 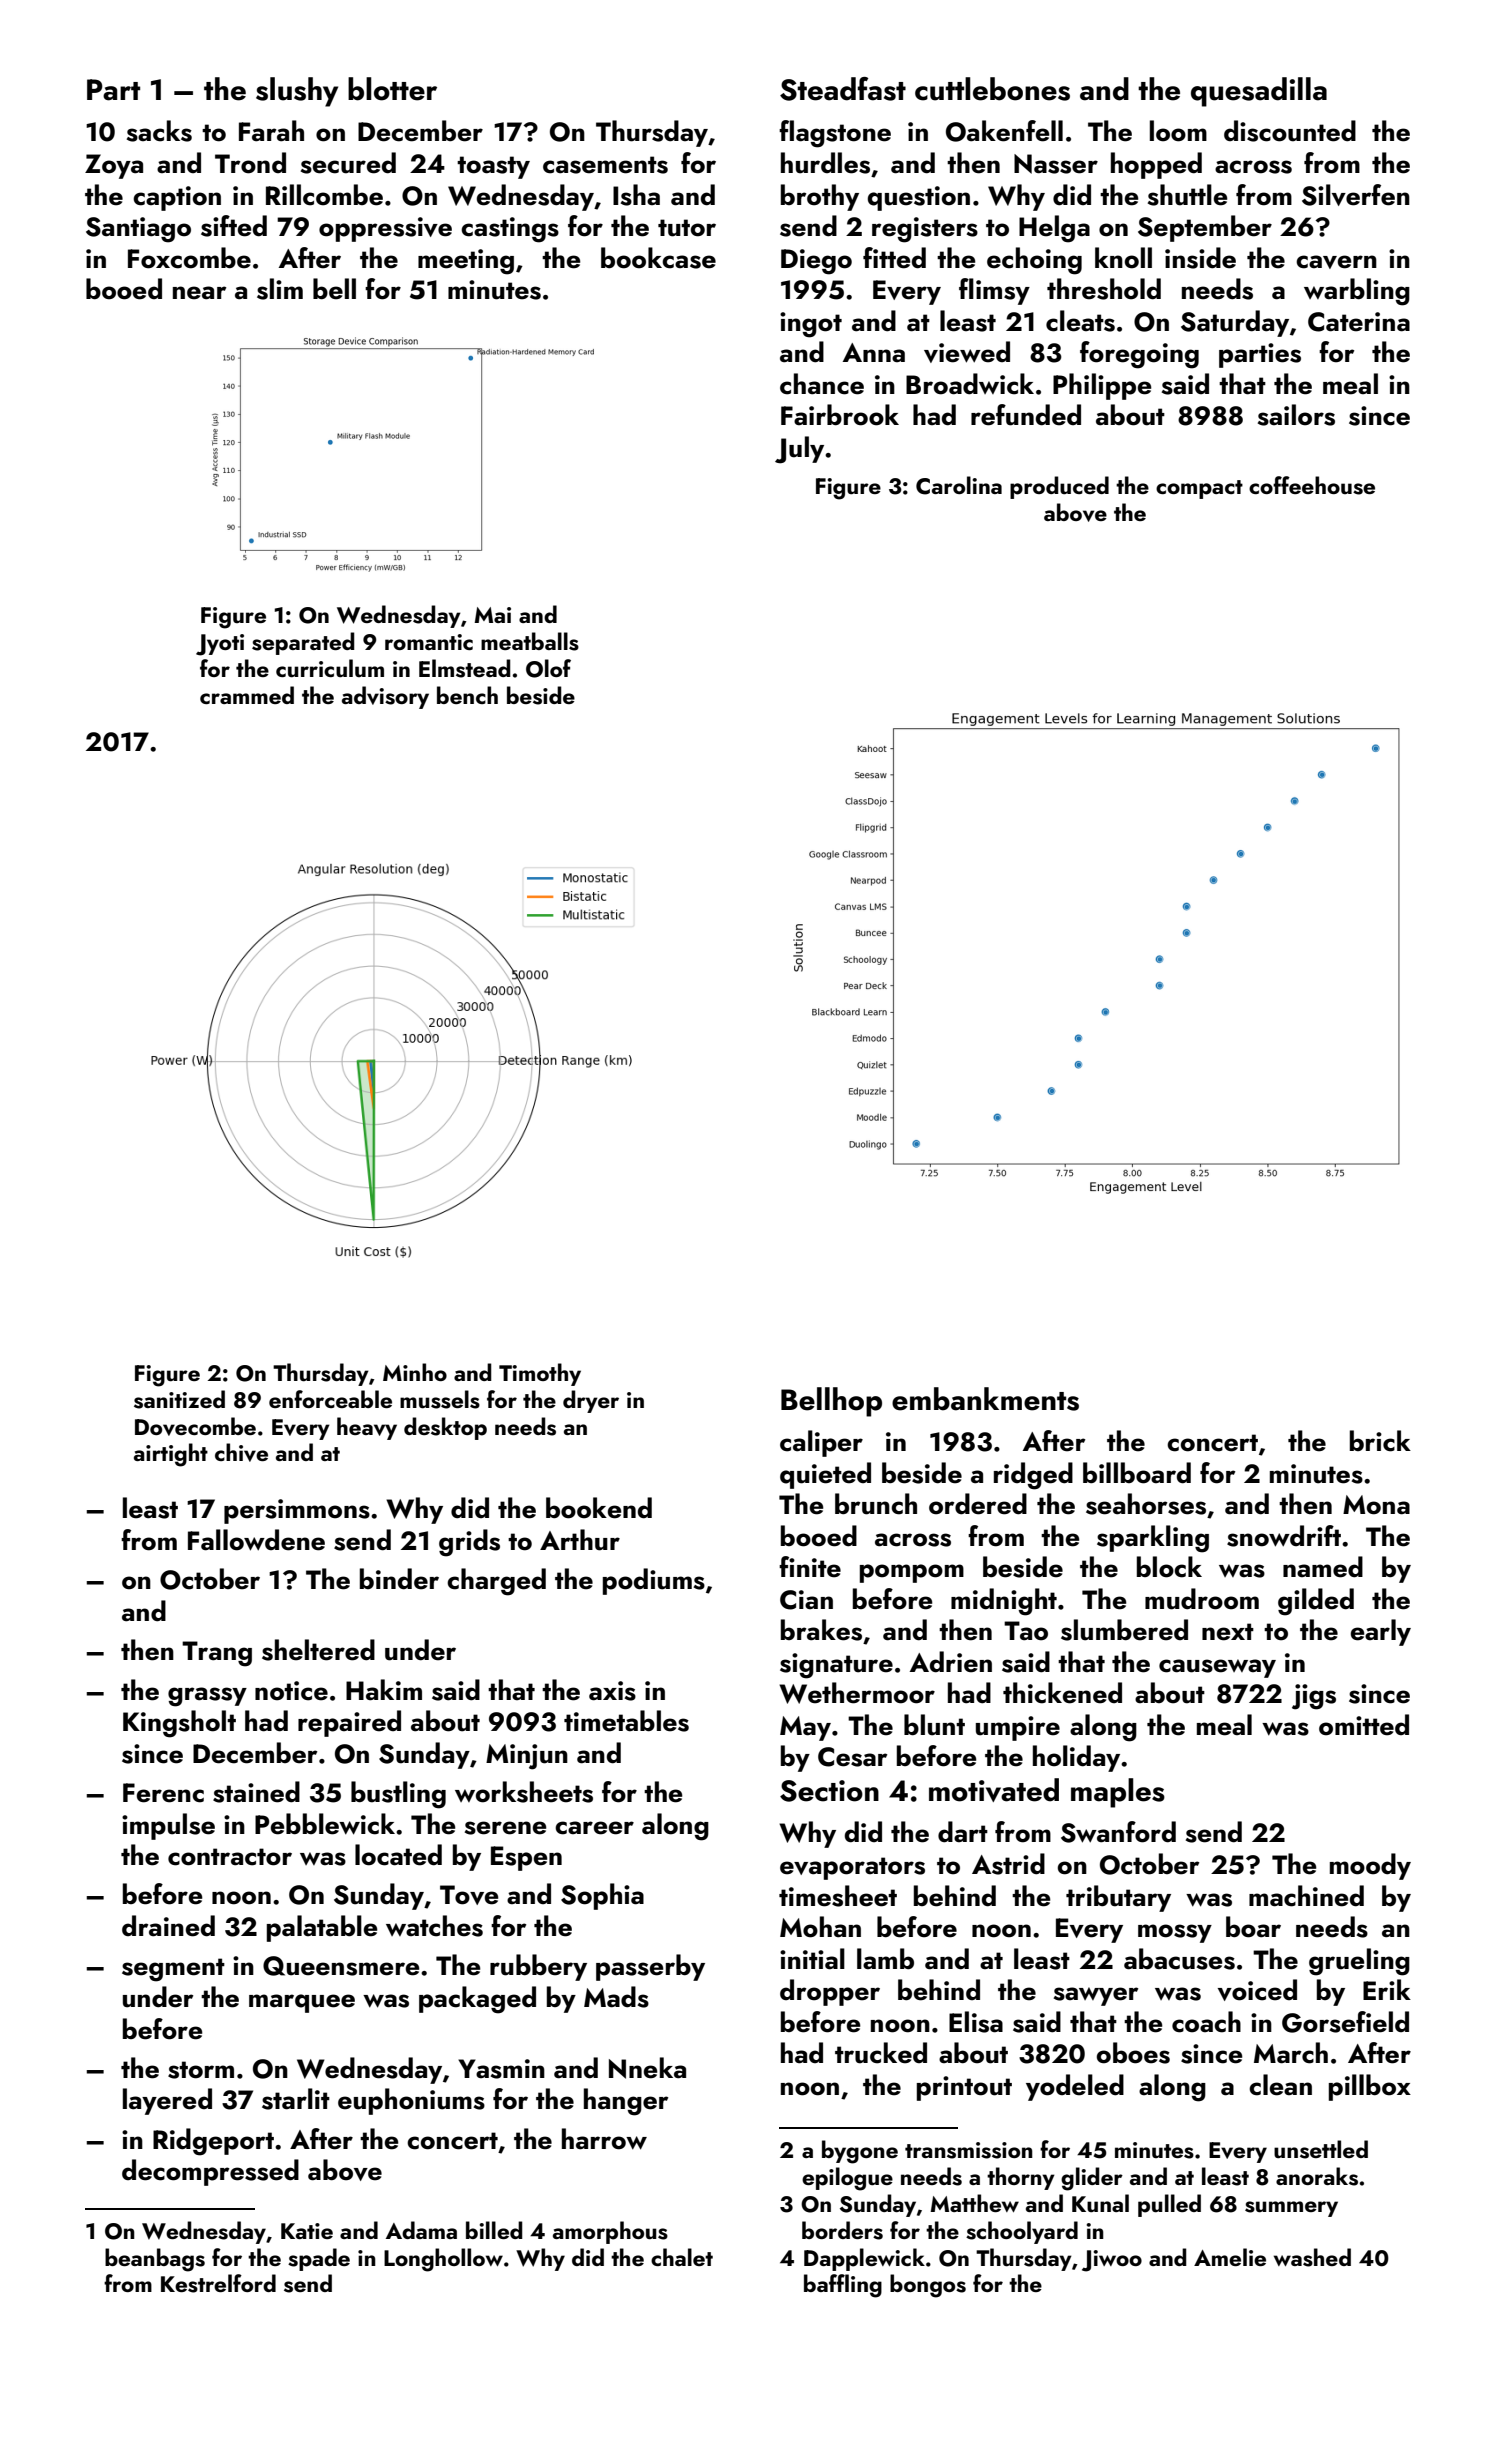 I want to click on cavern, so click(x=1336, y=262).
